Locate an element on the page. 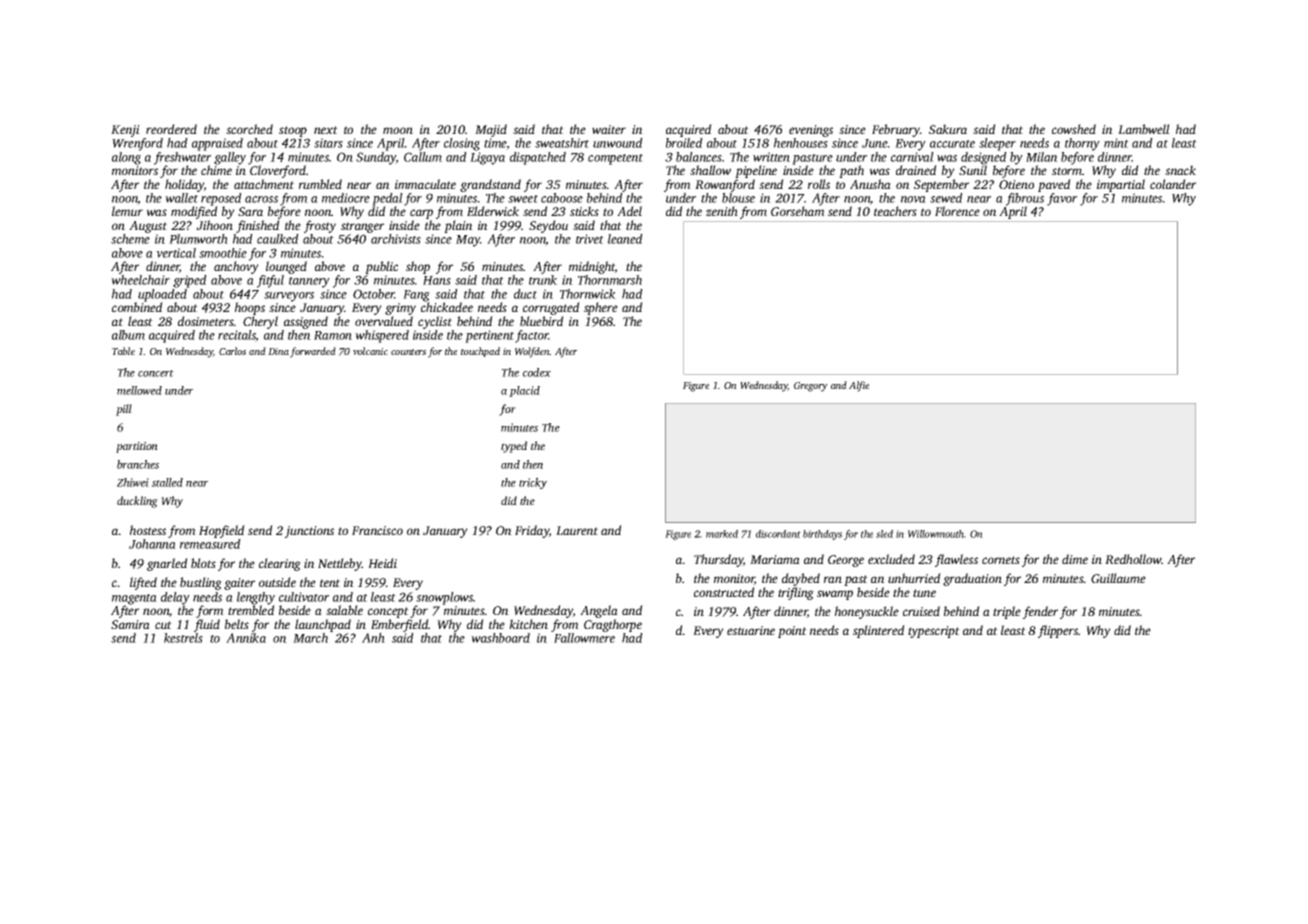 The height and width of the document is (924, 1308). magenta is located at coordinates (134, 599).
